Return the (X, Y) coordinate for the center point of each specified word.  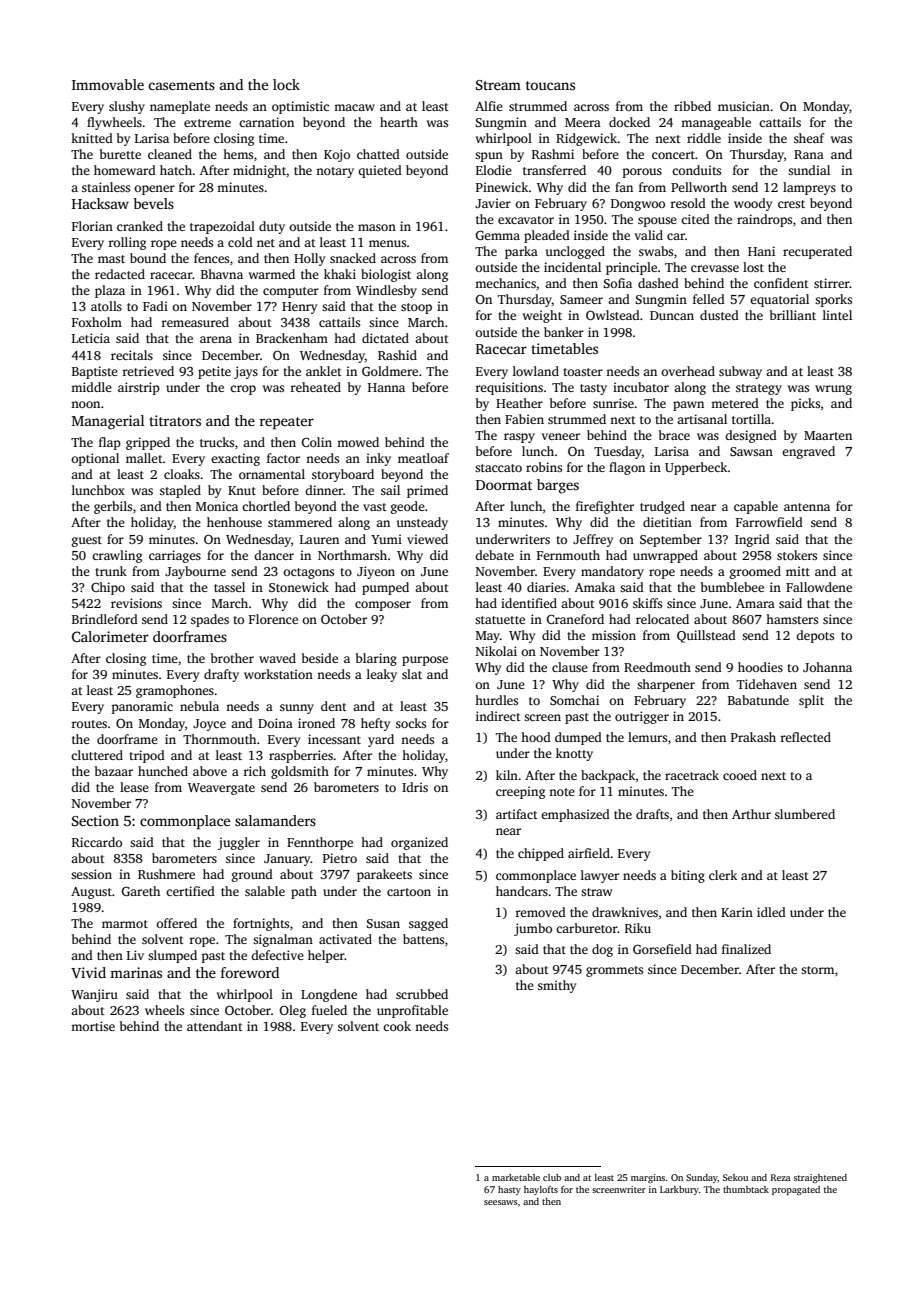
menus (387, 243)
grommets (614, 971)
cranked (140, 226)
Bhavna (222, 274)
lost (753, 267)
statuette (500, 620)
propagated (796, 1190)
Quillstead (706, 636)
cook (397, 1026)
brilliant (793, 315)
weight (542, 316)
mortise (93, 1026)
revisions (136, 603)
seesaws (501, 1202)
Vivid (88, 972)
